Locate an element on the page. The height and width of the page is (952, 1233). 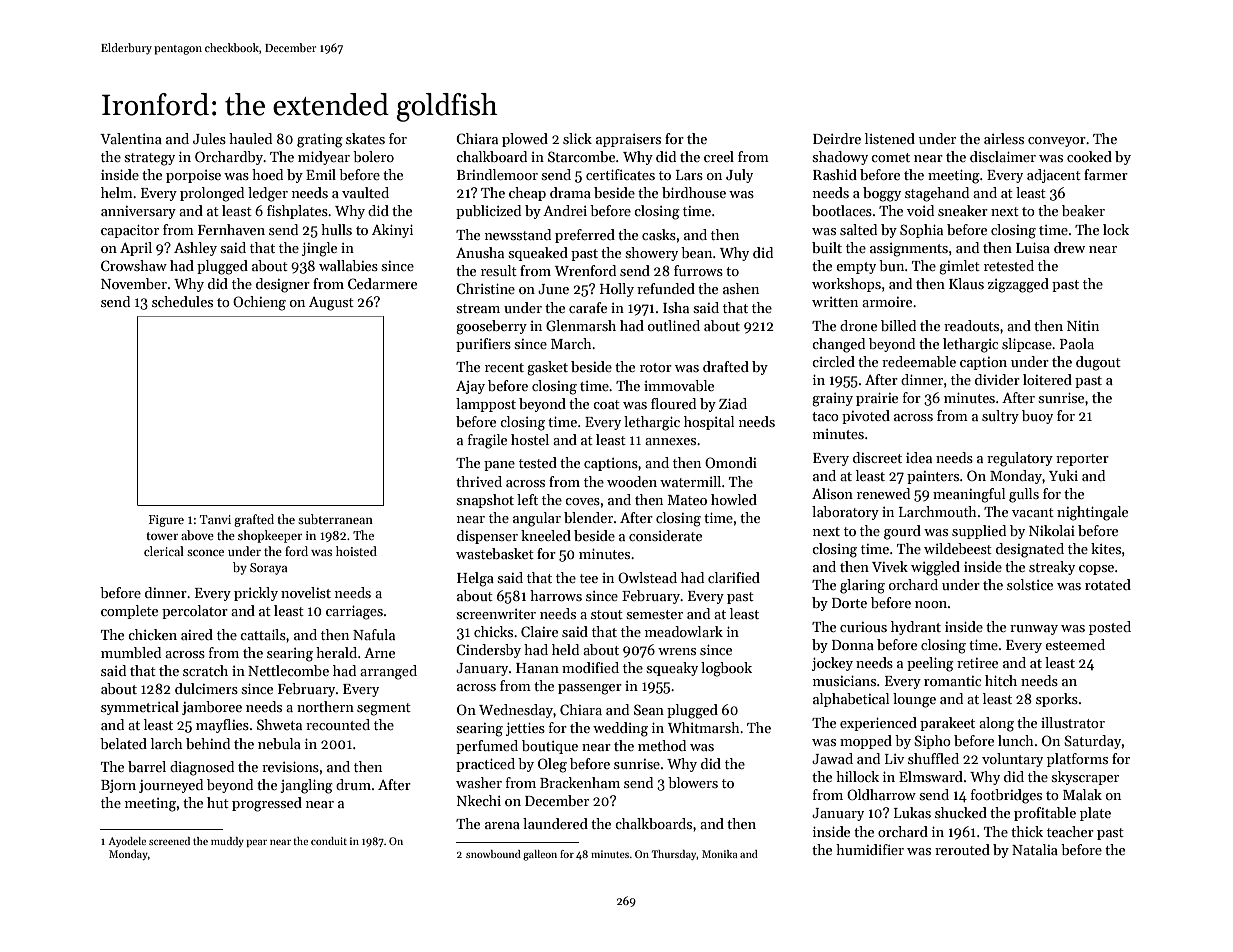
scratch is located at coordinates (205, 670).
